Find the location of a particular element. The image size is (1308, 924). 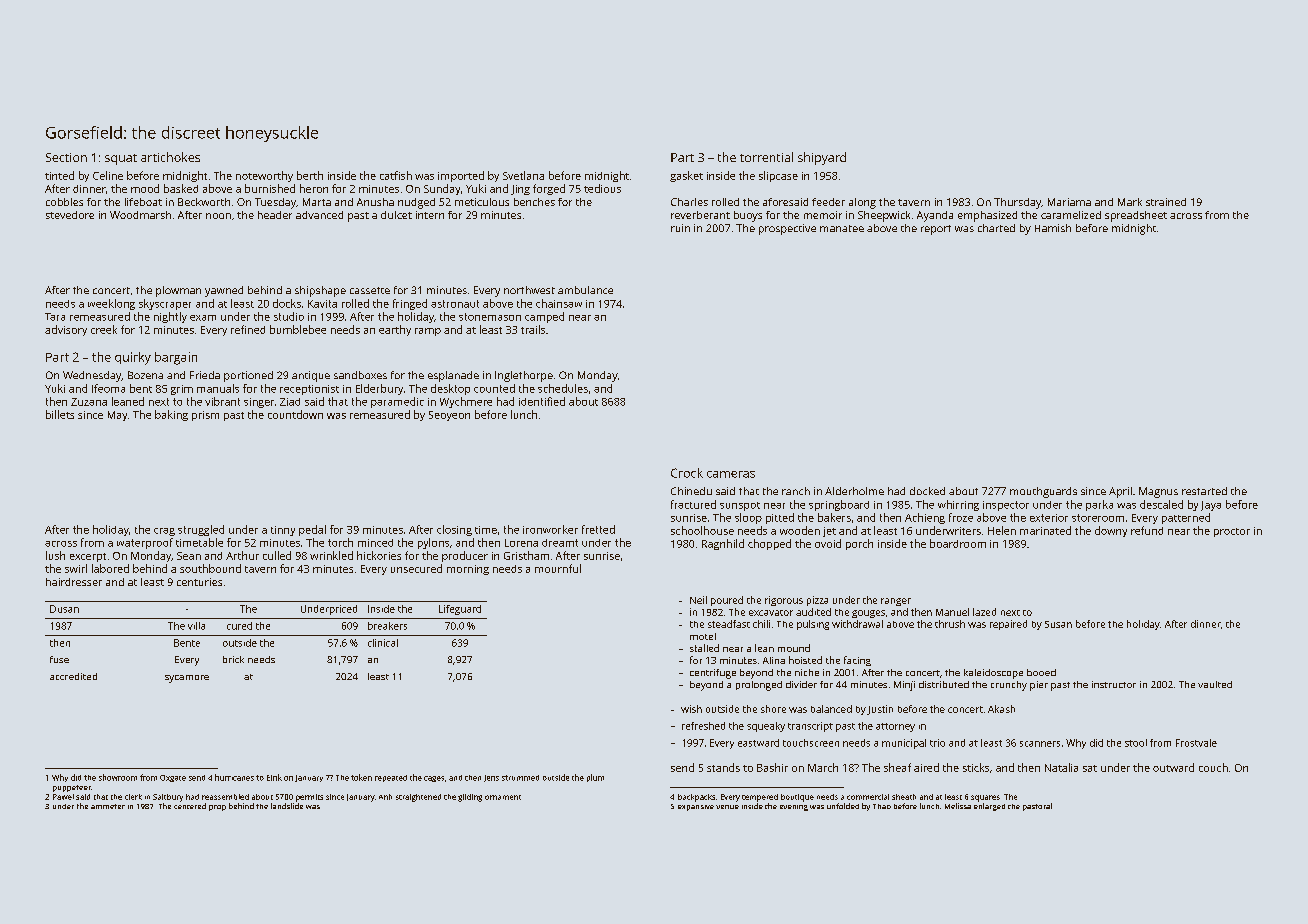

stonemason is located at coordinates (490, 317).
